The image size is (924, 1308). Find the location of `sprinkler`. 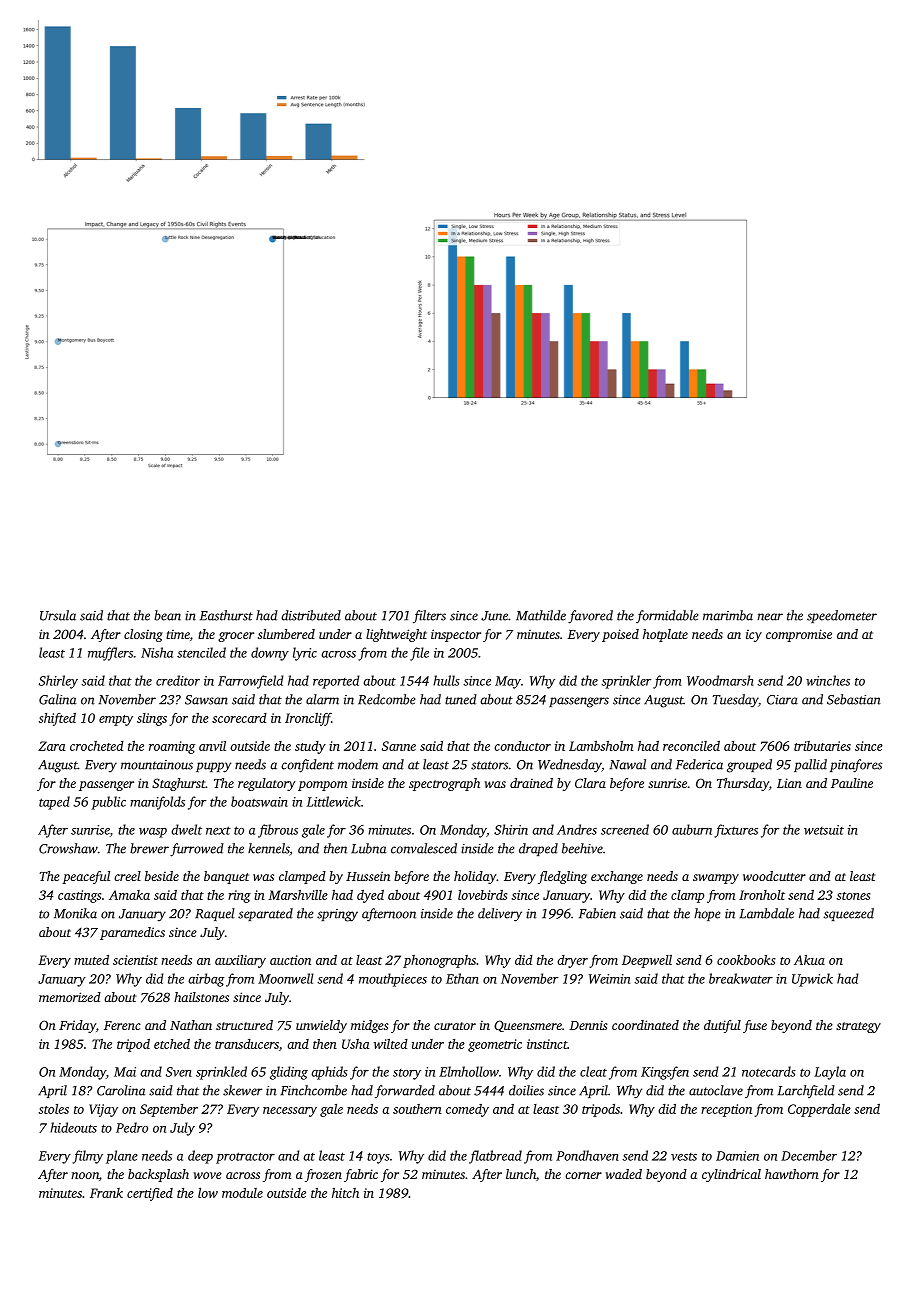

sprinkler is located at coordinates (626, 682).
